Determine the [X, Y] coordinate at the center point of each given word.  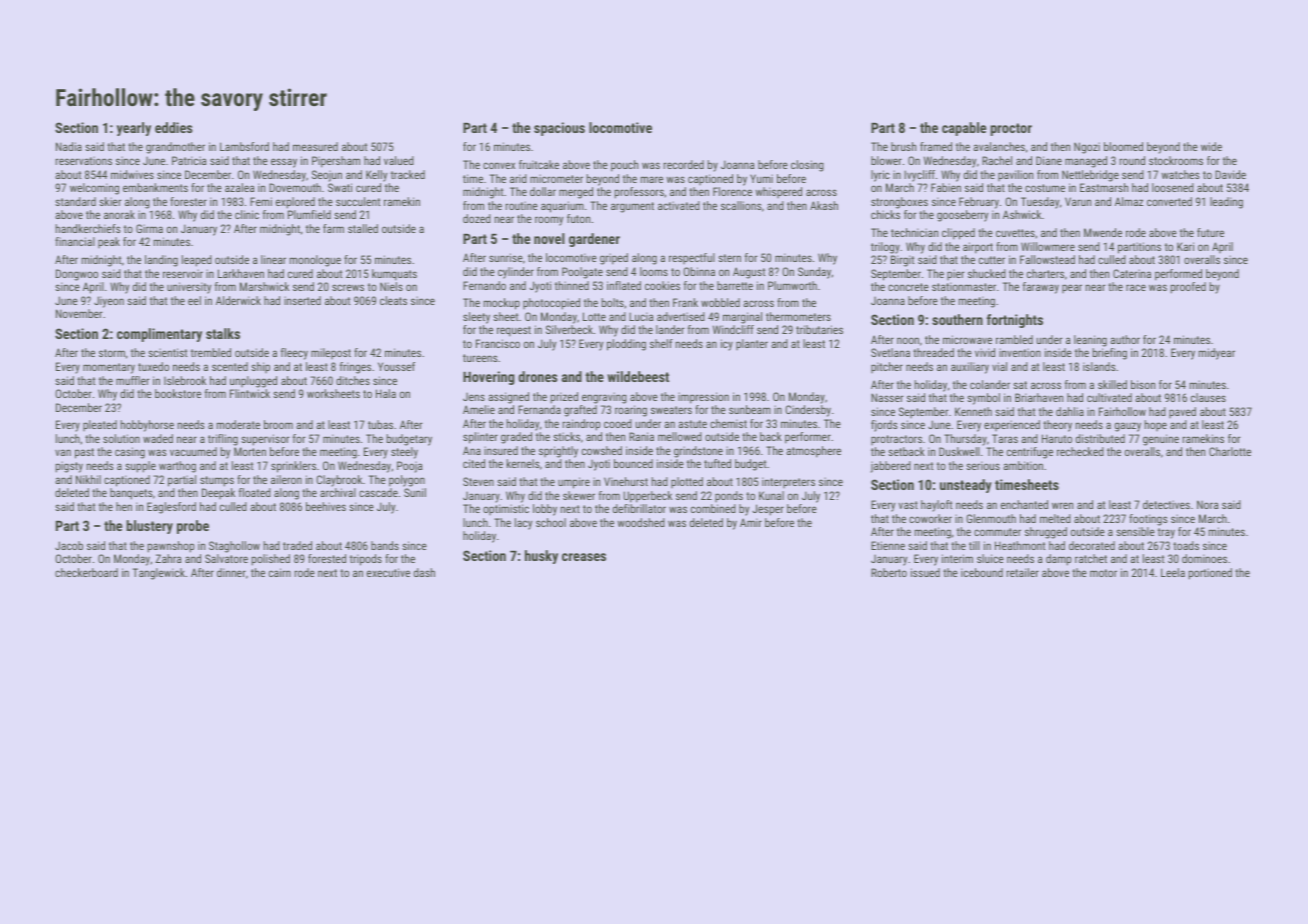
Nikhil [88, 479]
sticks [566, 436]
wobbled [720, 302]
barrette [735, 285]
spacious [559, 129]
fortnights [1015, 321]
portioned [1210, 574]
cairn [280, 572]
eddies [173, 127]
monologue [315, 261]
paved [1182, 412]
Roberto [889, 572]
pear [1072, 288]
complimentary [159, 335]
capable [964, 129]
